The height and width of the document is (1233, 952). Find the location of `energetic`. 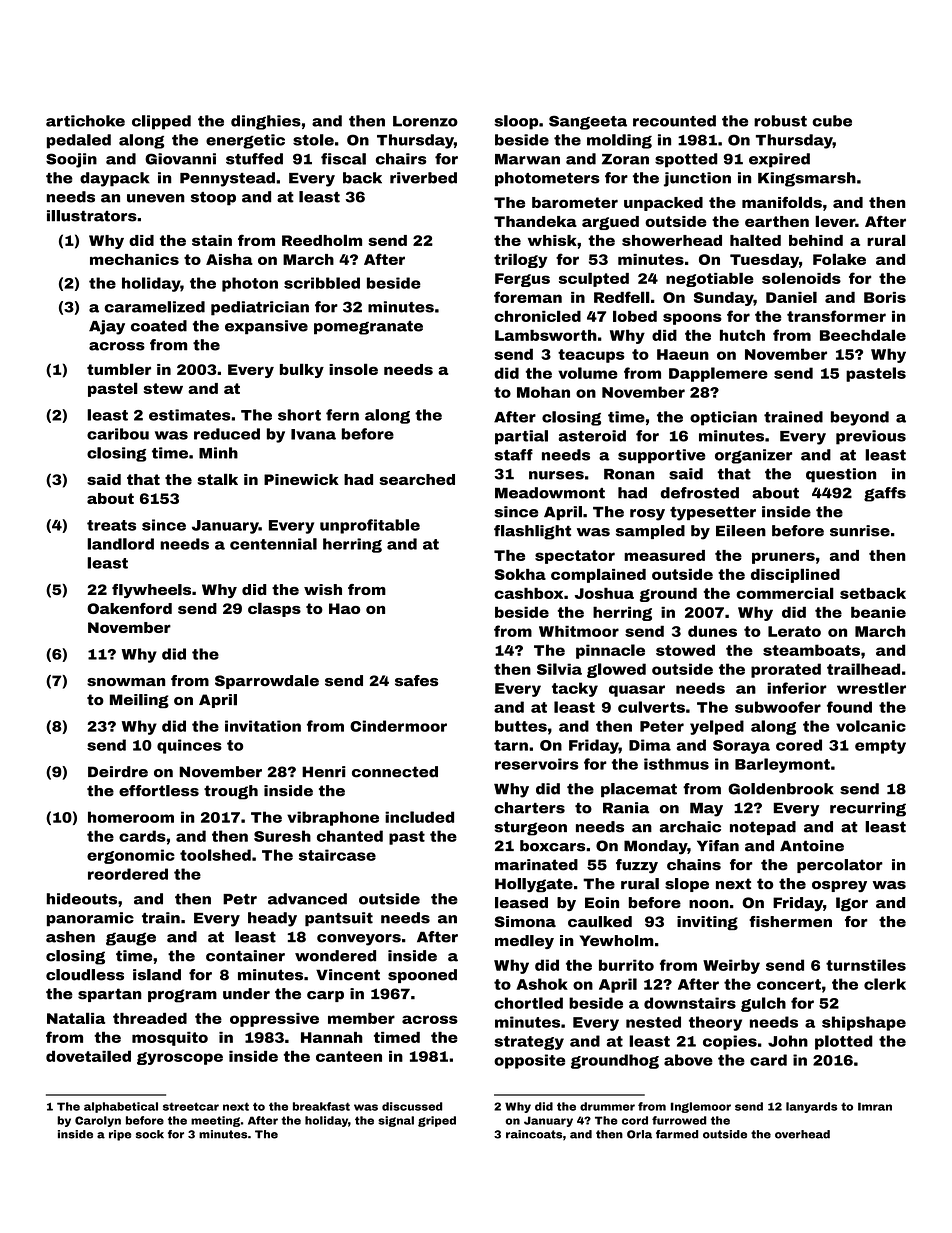

energetic is located at coordinates (245, 141).
